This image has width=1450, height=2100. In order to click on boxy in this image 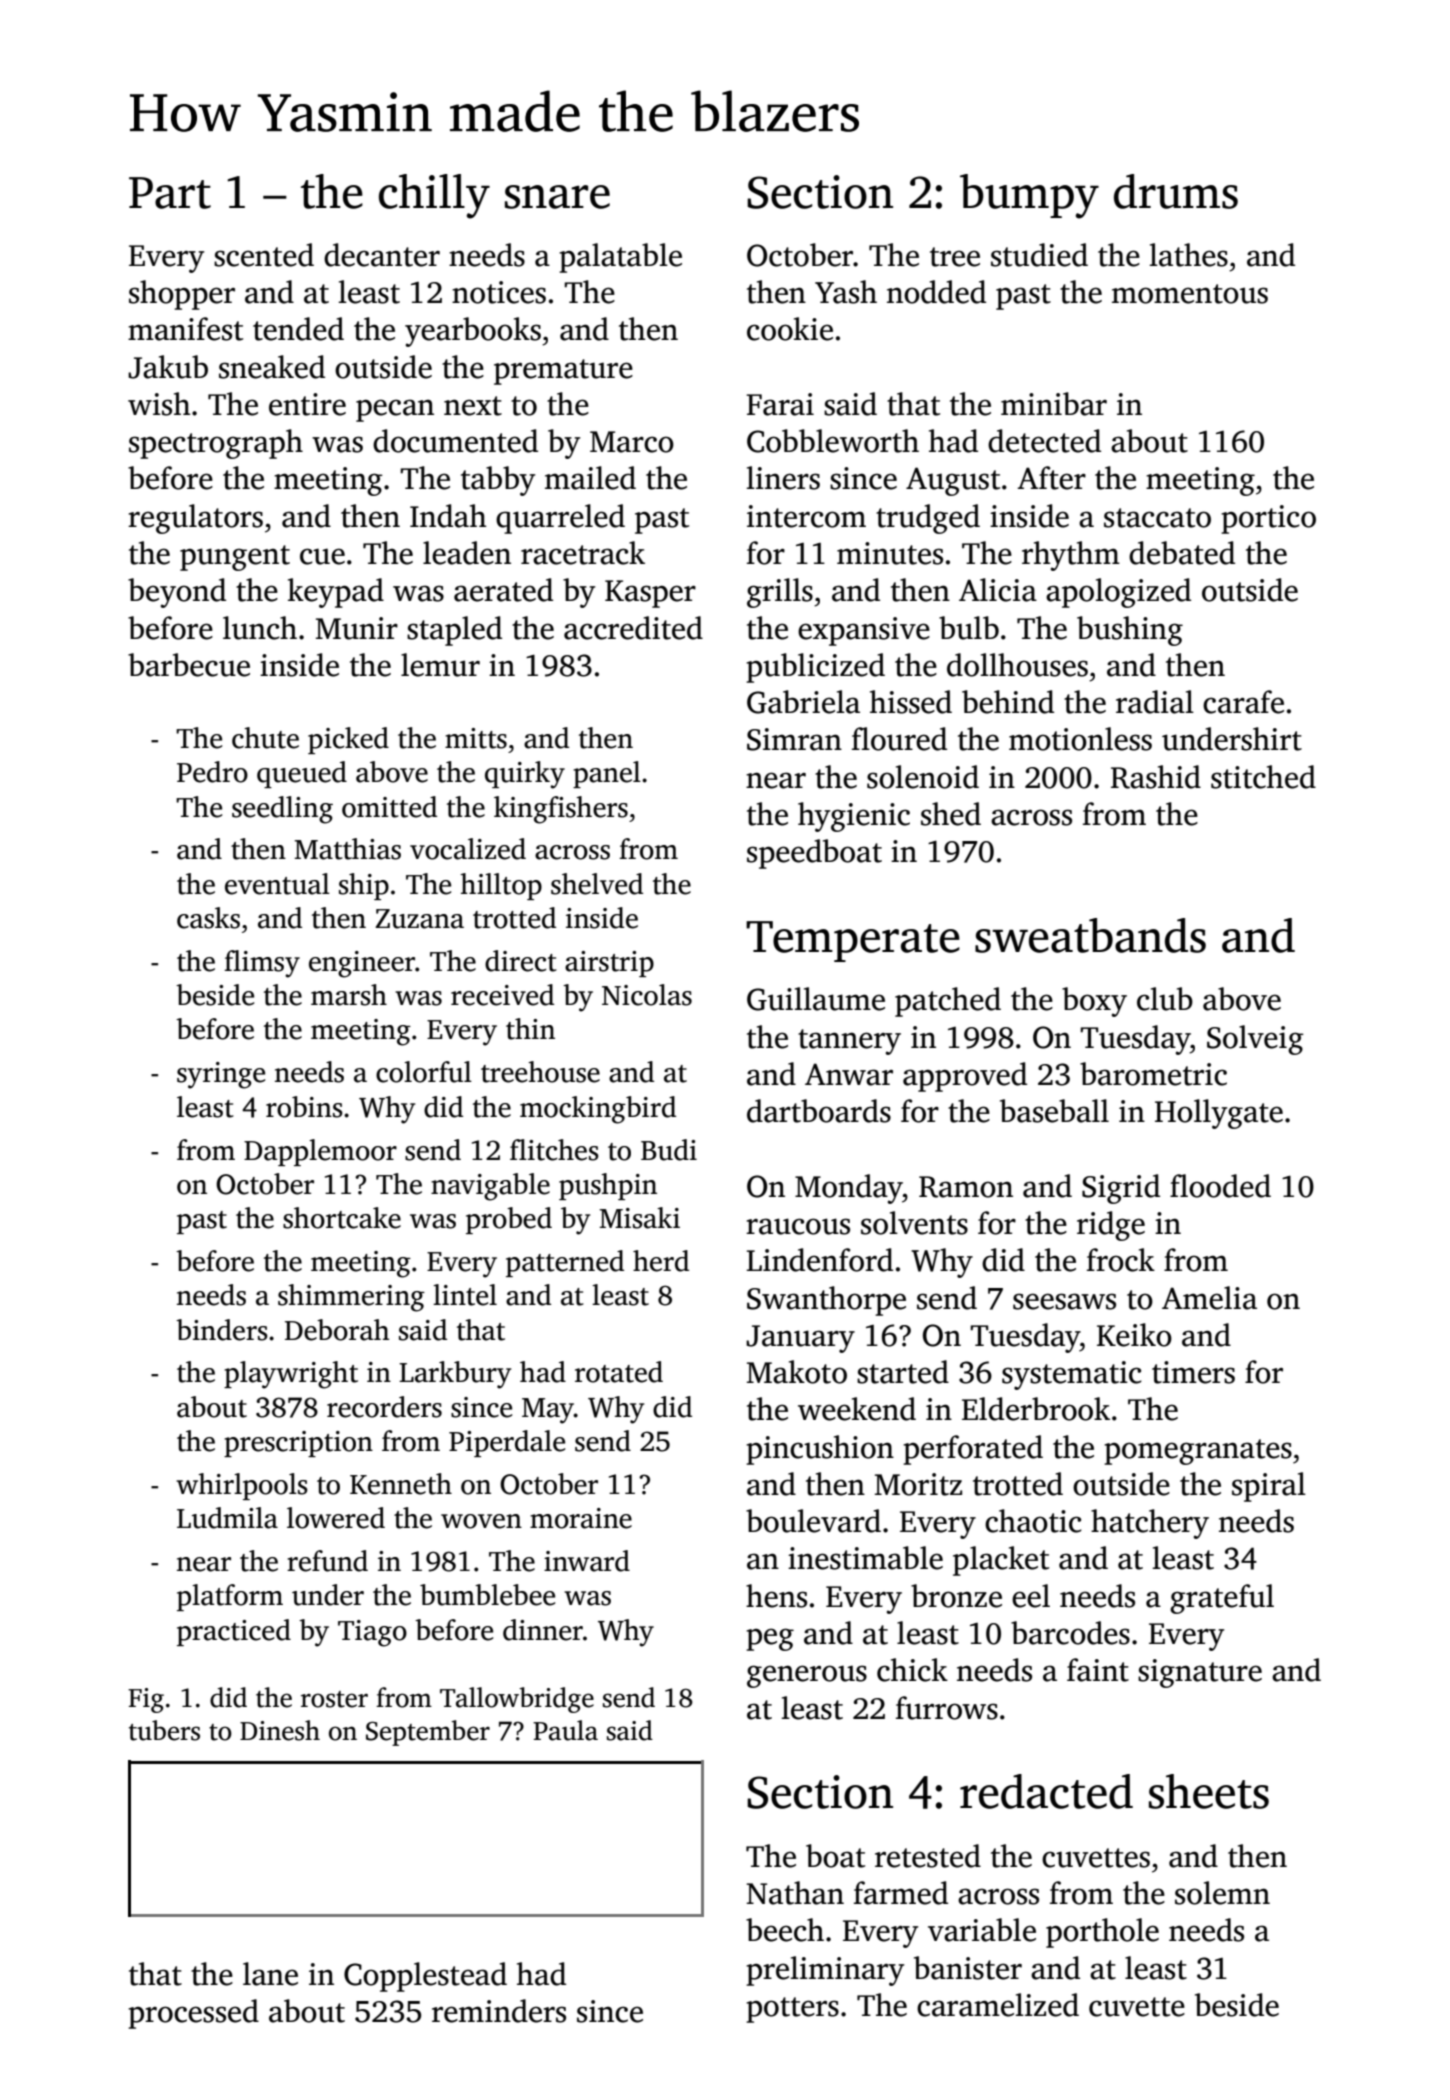, I will do `click(1094, 1002)`.
